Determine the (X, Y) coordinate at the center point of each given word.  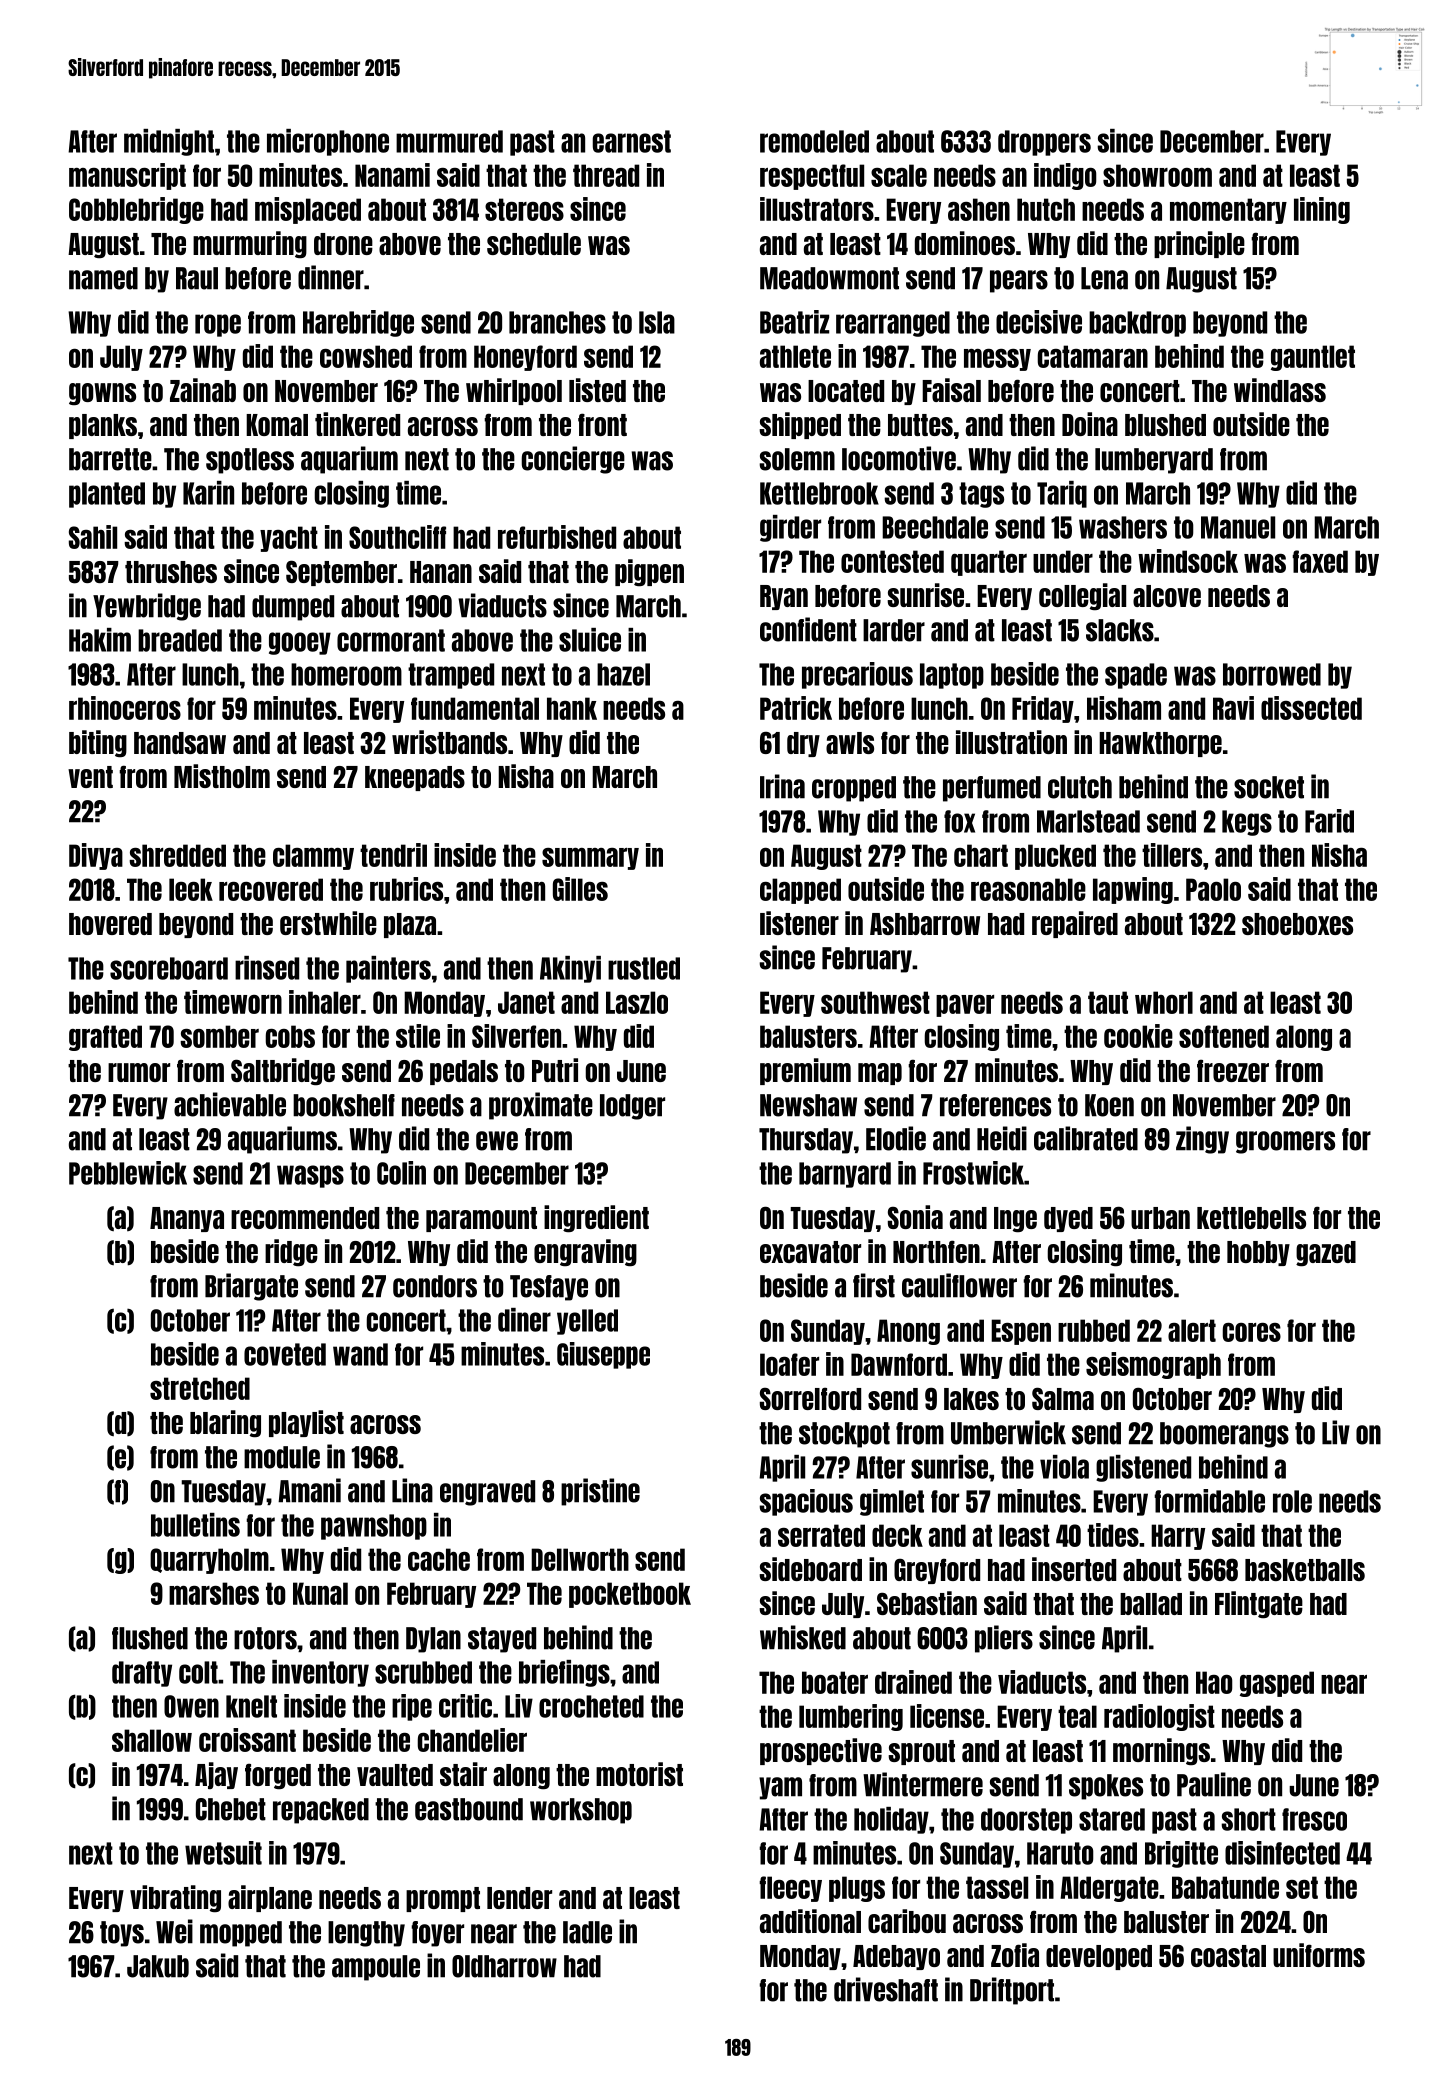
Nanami (392, 175)
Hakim (100, 640)
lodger (632, 1107)
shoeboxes (1297, 924)
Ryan (784, 597)
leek (191, 889)
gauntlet (1313, 358)
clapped (800, 891)
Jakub (158, 1966)
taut (1108, 1002)
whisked (803, 1637)
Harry (1178, 1537)
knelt (251, 1706)
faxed (1320, 561)
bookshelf (344, 1105)
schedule (534, 244)
